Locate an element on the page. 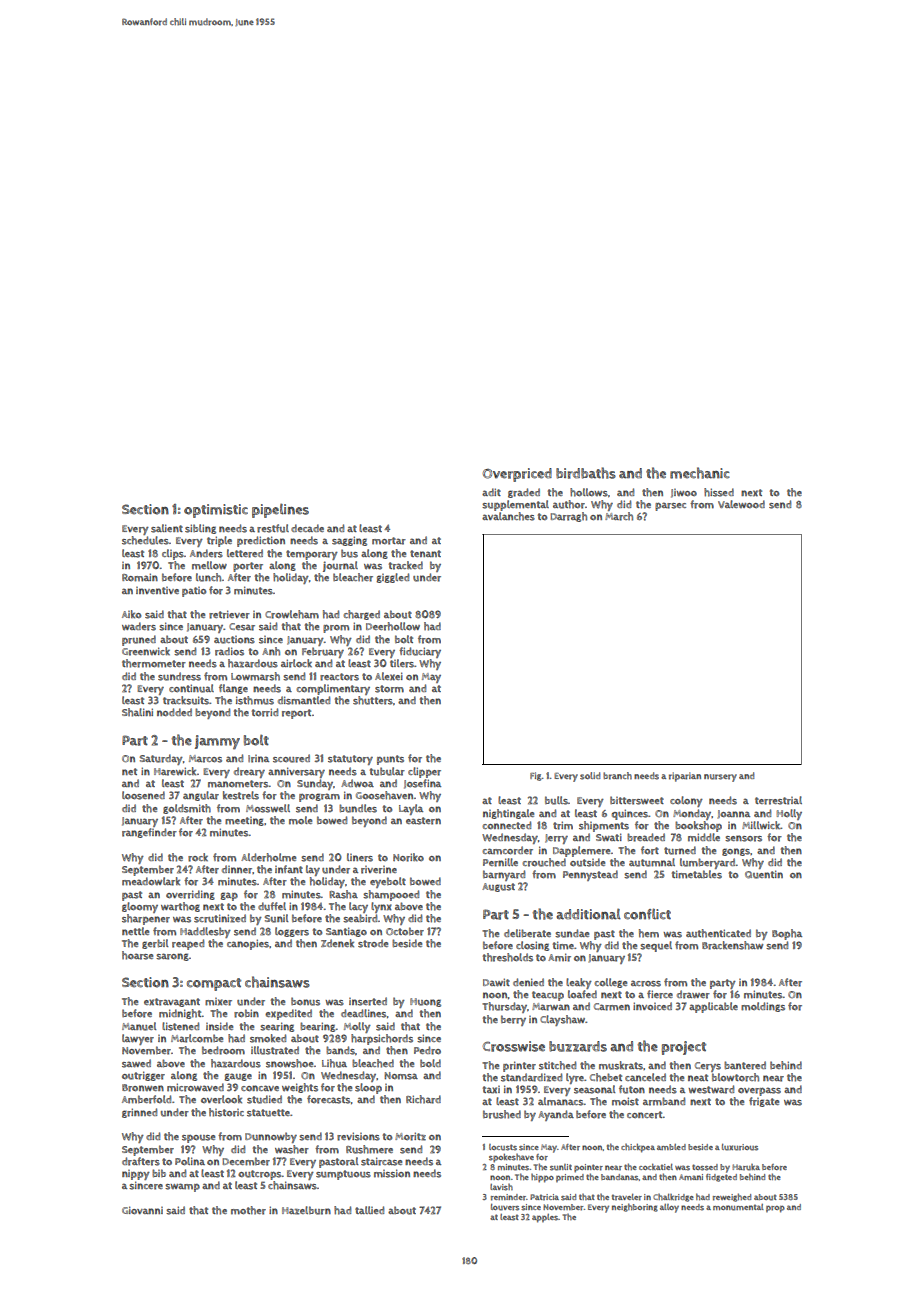 The width and height of the image is (924, 1308). hem is located at coordinates (649, 933).
